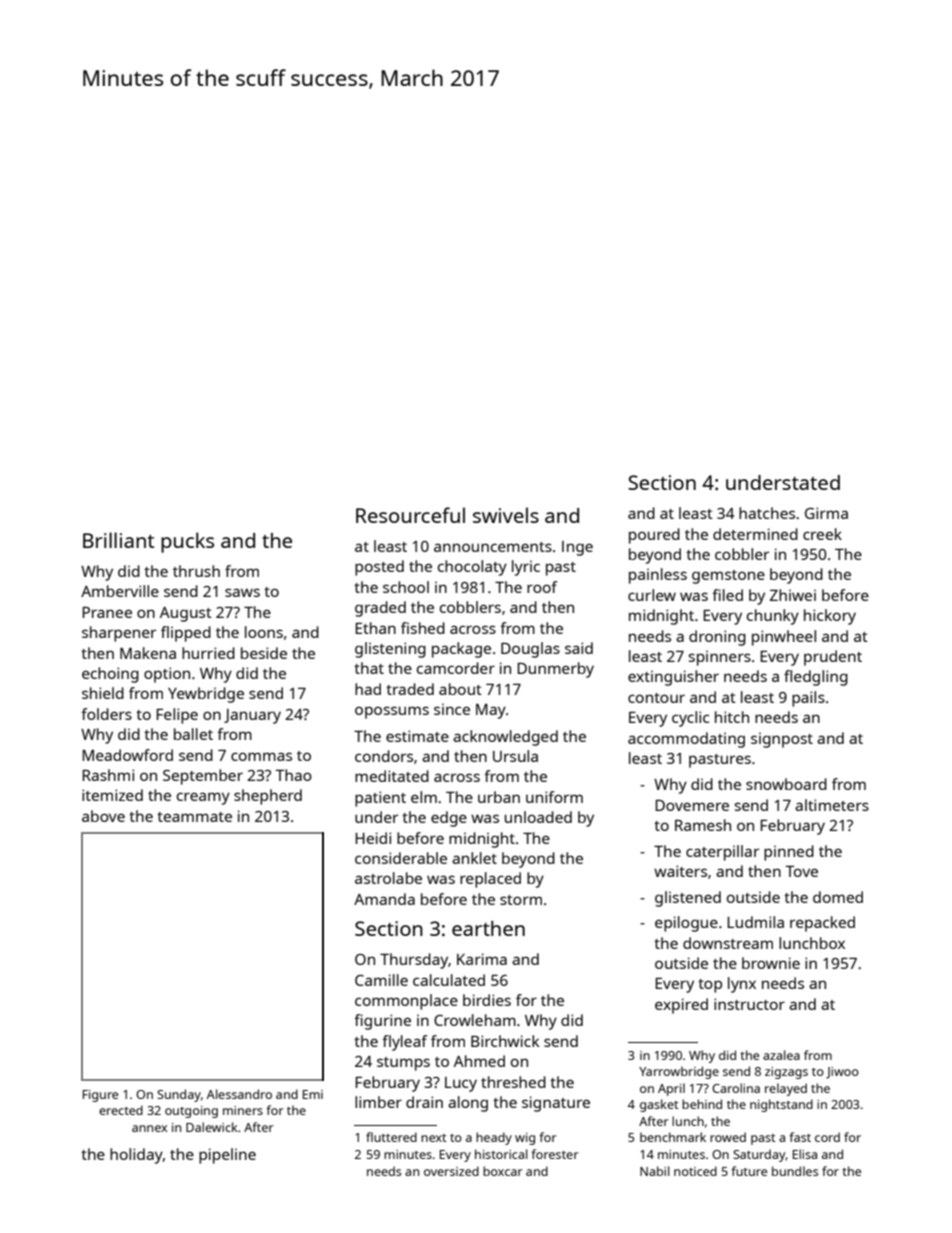 The image size is (952, 1233). What do you see at coordinates (686, 924) in the document?
I see `epilogue` at bounding box center [686, 924].
